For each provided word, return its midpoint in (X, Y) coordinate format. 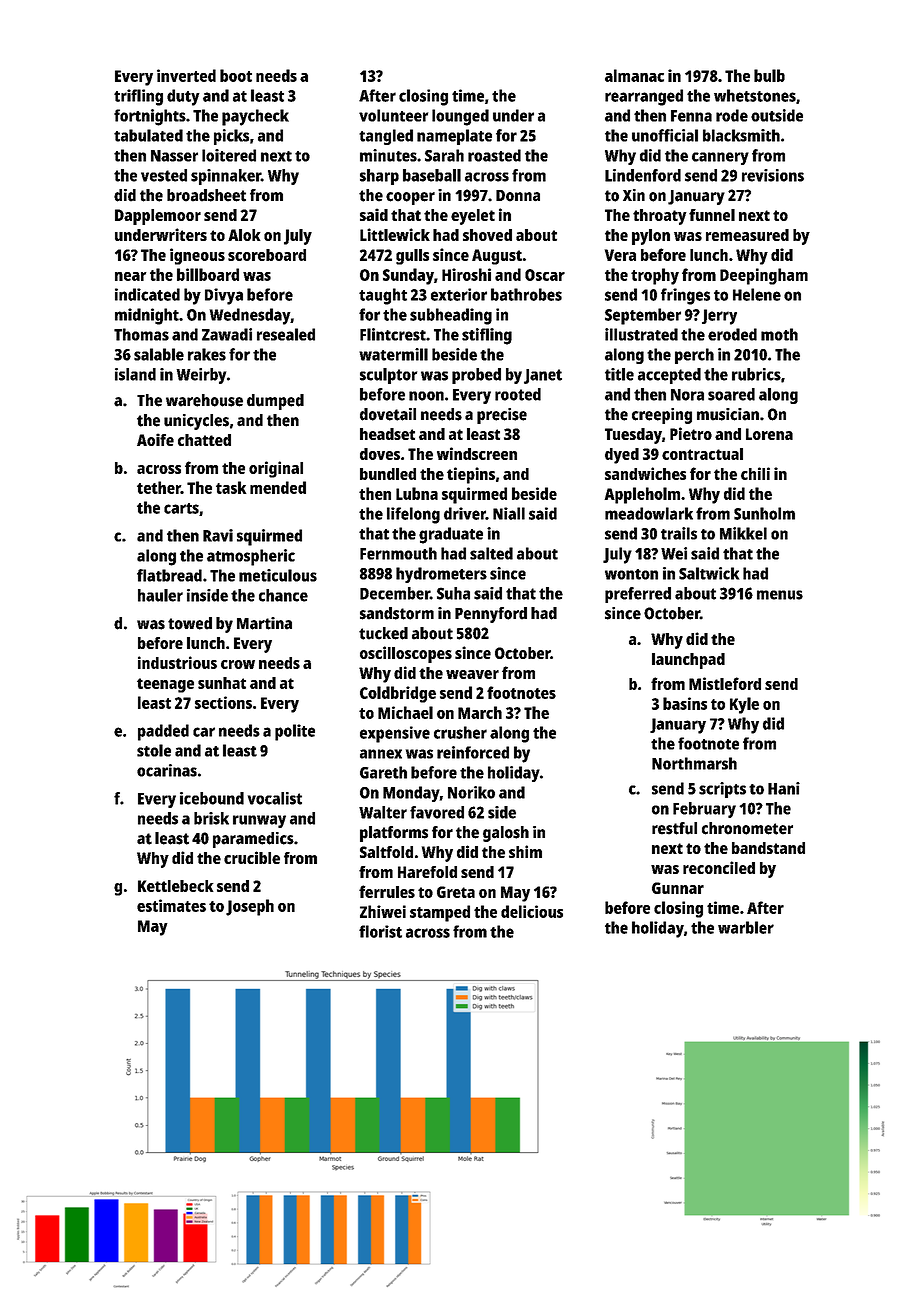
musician (728, 414)
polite (295, 732)
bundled (388, 474)
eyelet (473, 217)
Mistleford (725, 683)
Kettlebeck (176, 886)
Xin (634, 195)
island (135, 374)
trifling (138, 97)
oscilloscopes (406, 654)
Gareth (383, 772)
